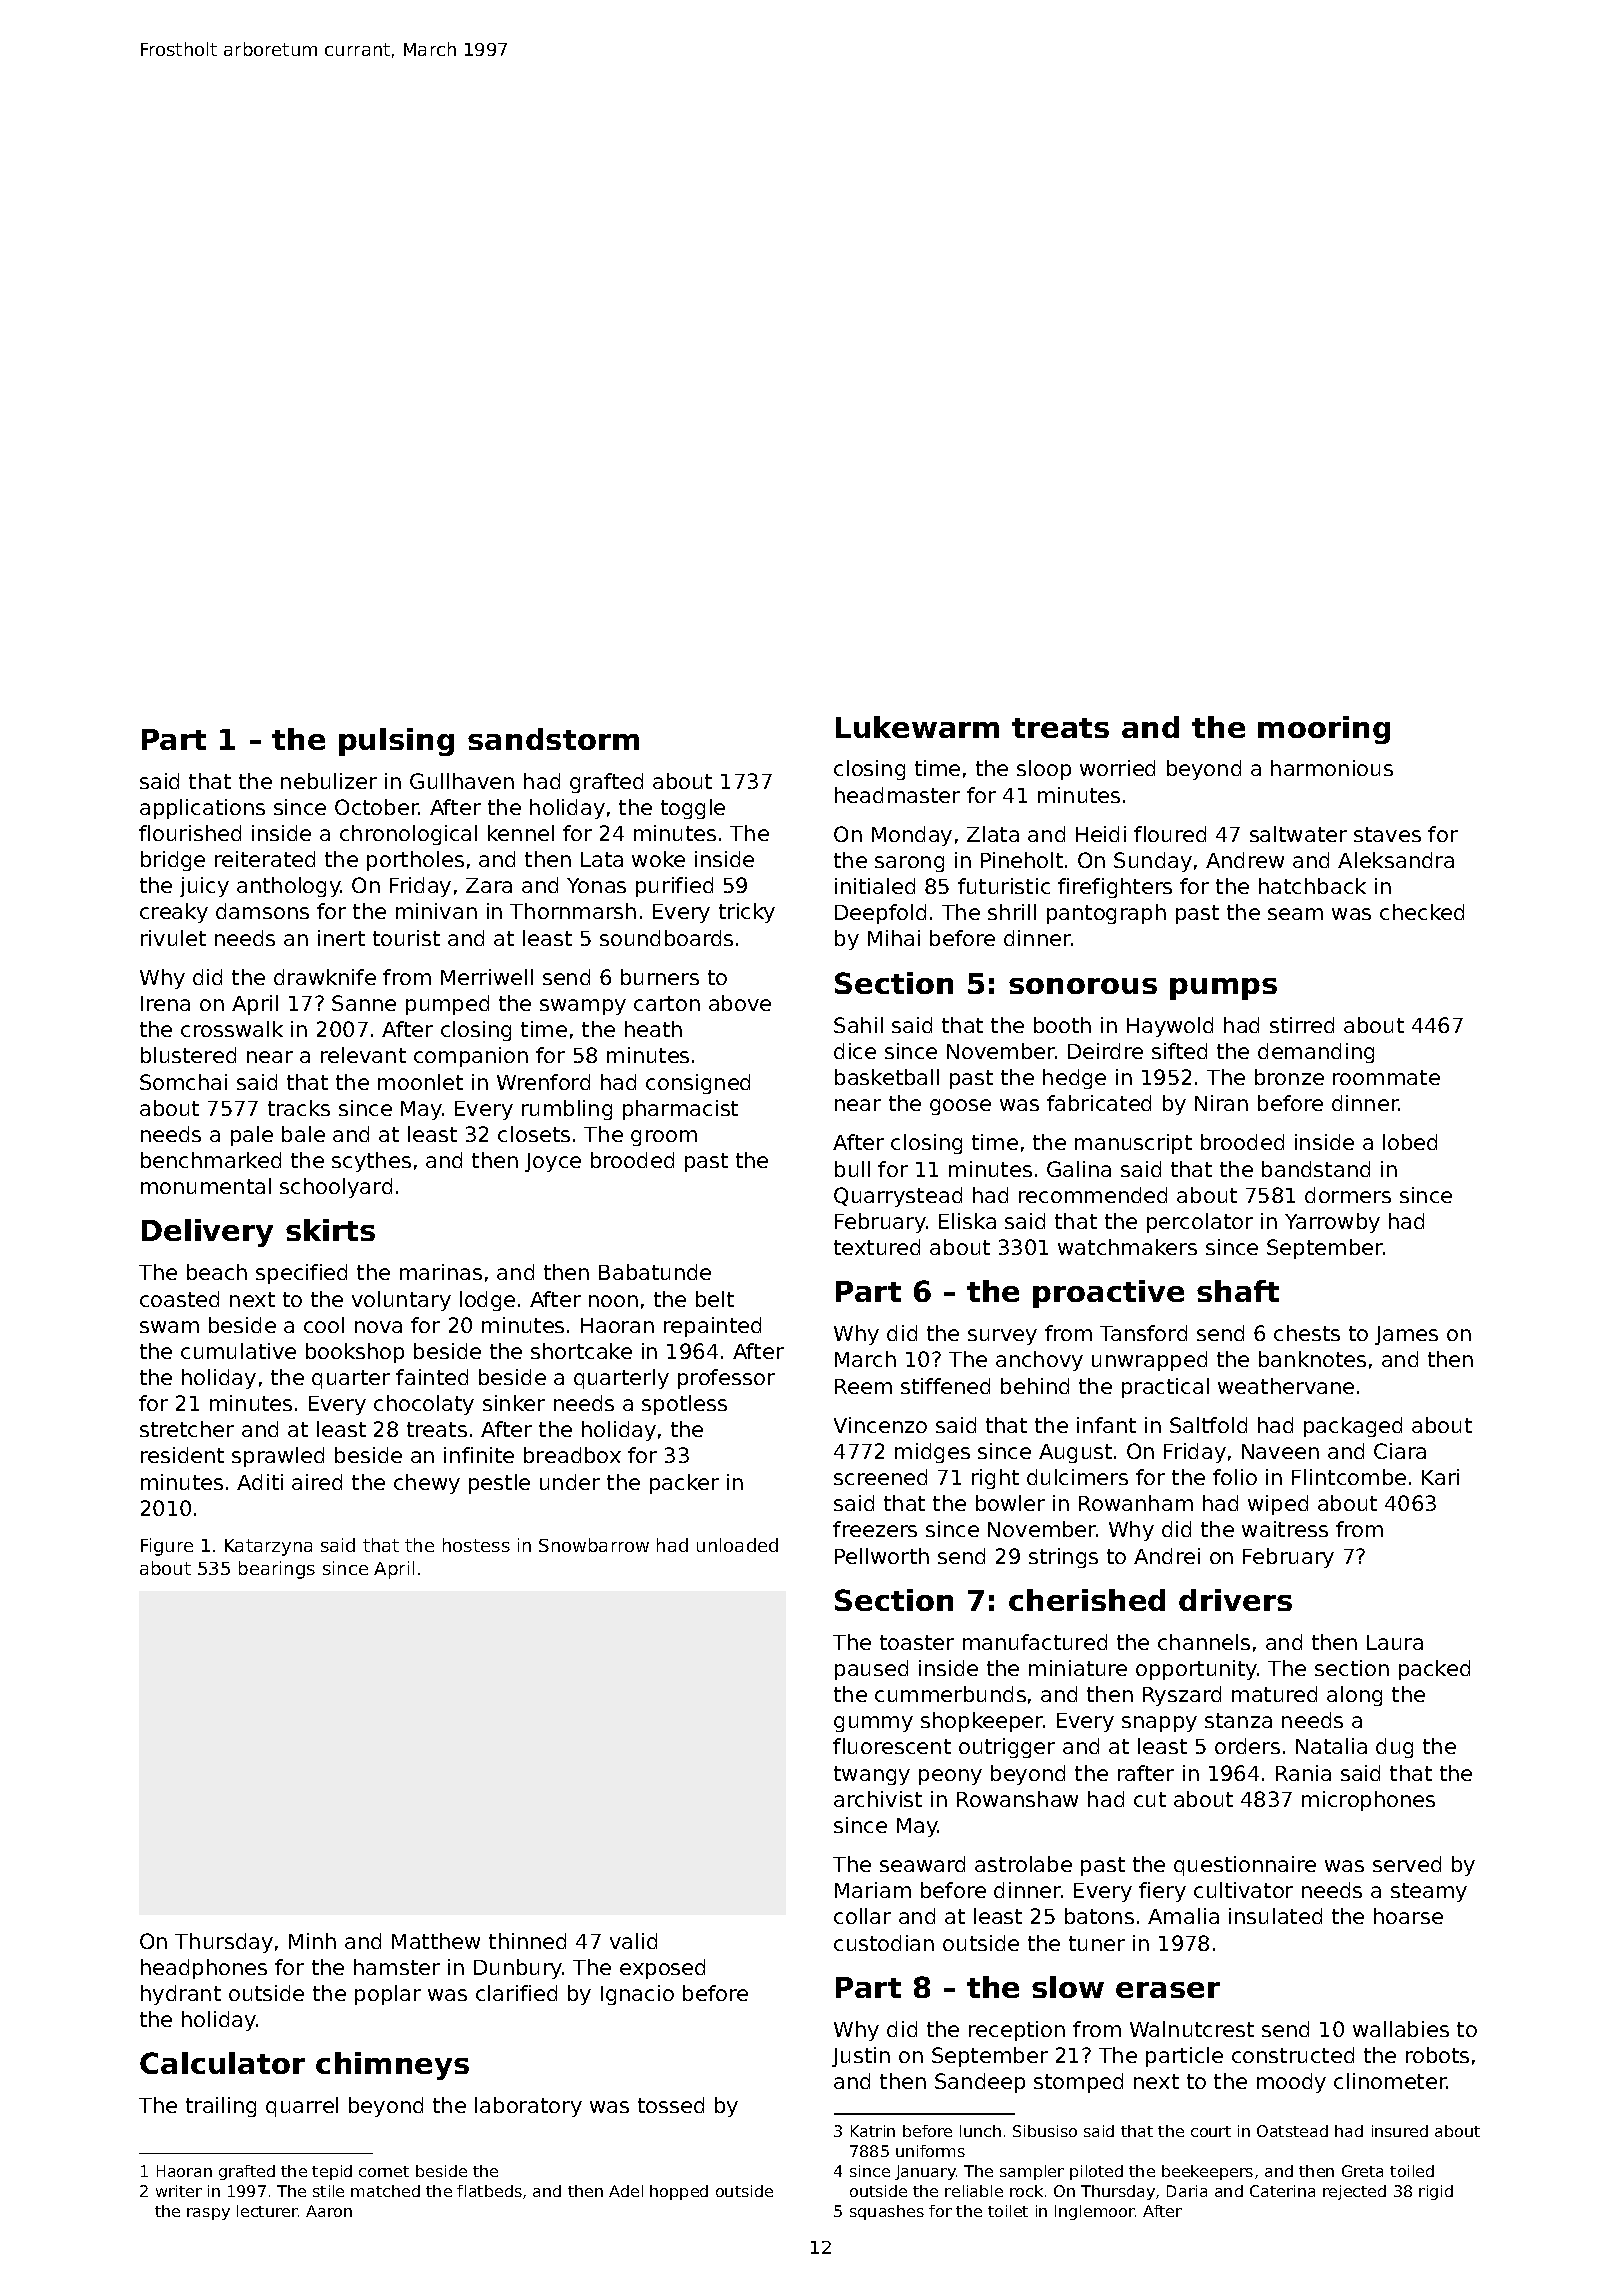  I want to click on squashes, so click(887, 2212).
